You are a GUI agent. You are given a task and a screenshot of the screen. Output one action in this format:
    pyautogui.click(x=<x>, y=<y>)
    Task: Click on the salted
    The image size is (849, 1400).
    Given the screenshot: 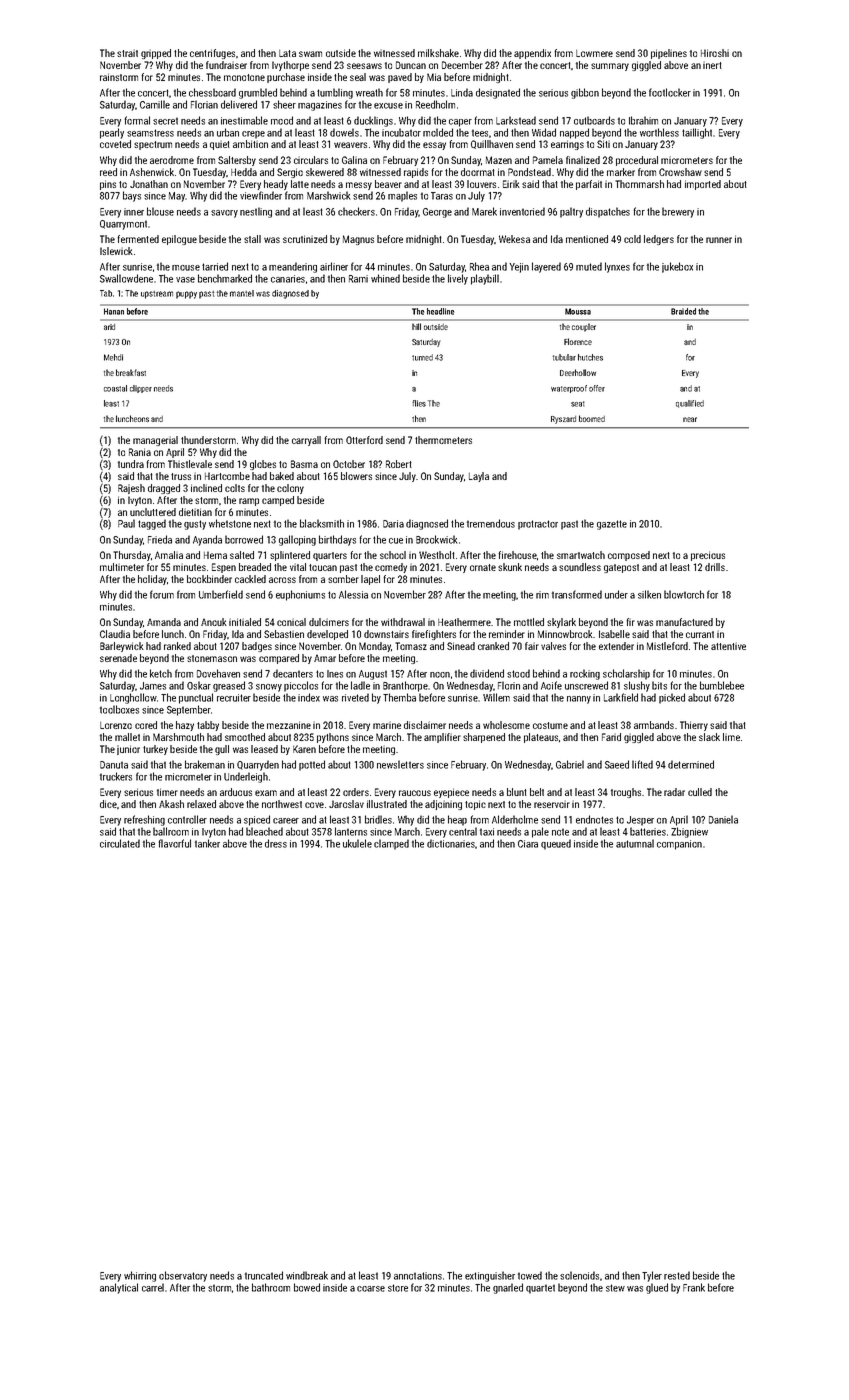 What is the action you would take?
    pyautogui.click(x=242, y=555)
